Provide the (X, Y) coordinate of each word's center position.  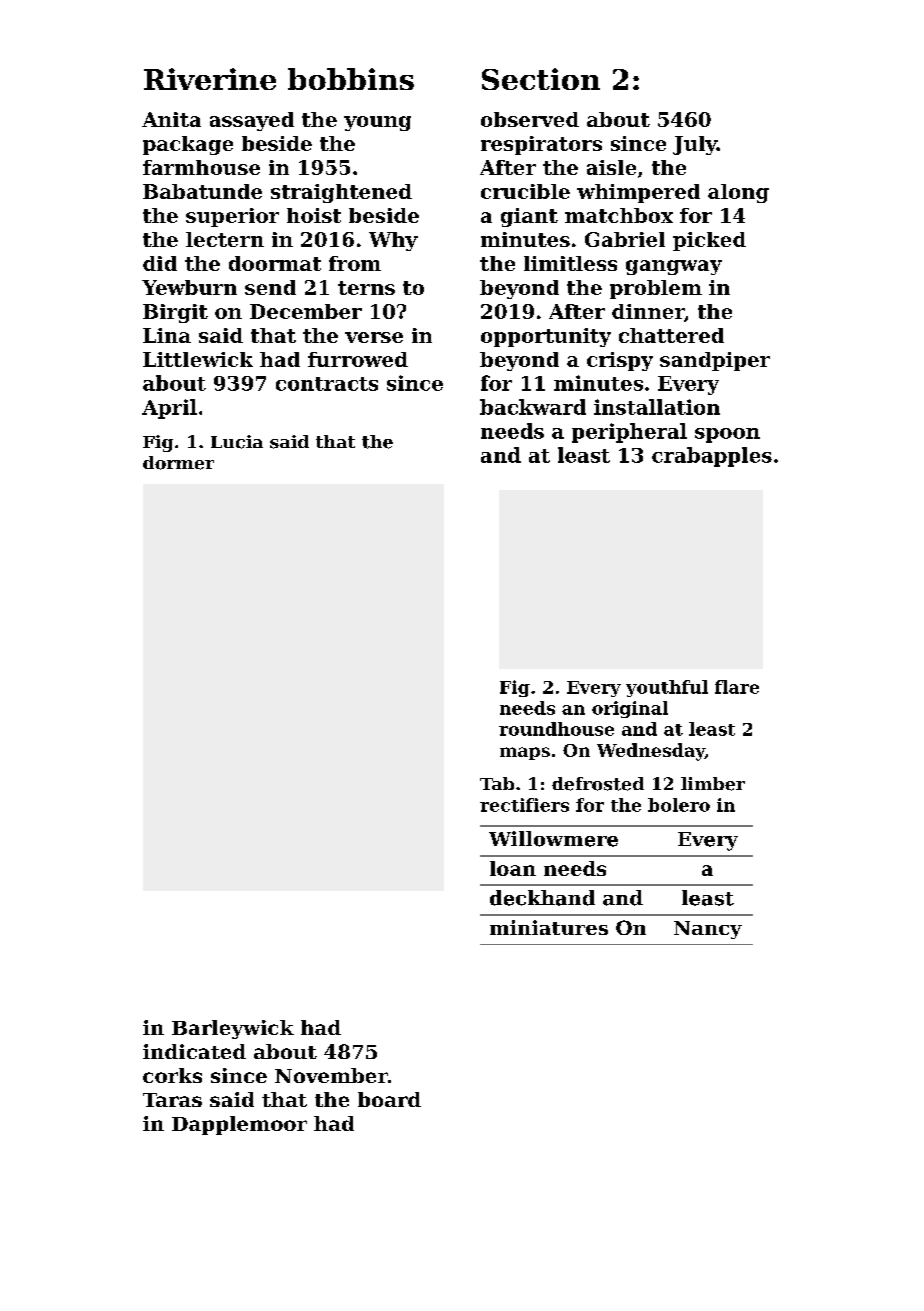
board (389, 1099)
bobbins (351, 79)
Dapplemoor (239, 1125)
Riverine (210, 79)
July (695, 145)
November (331, 1075)
